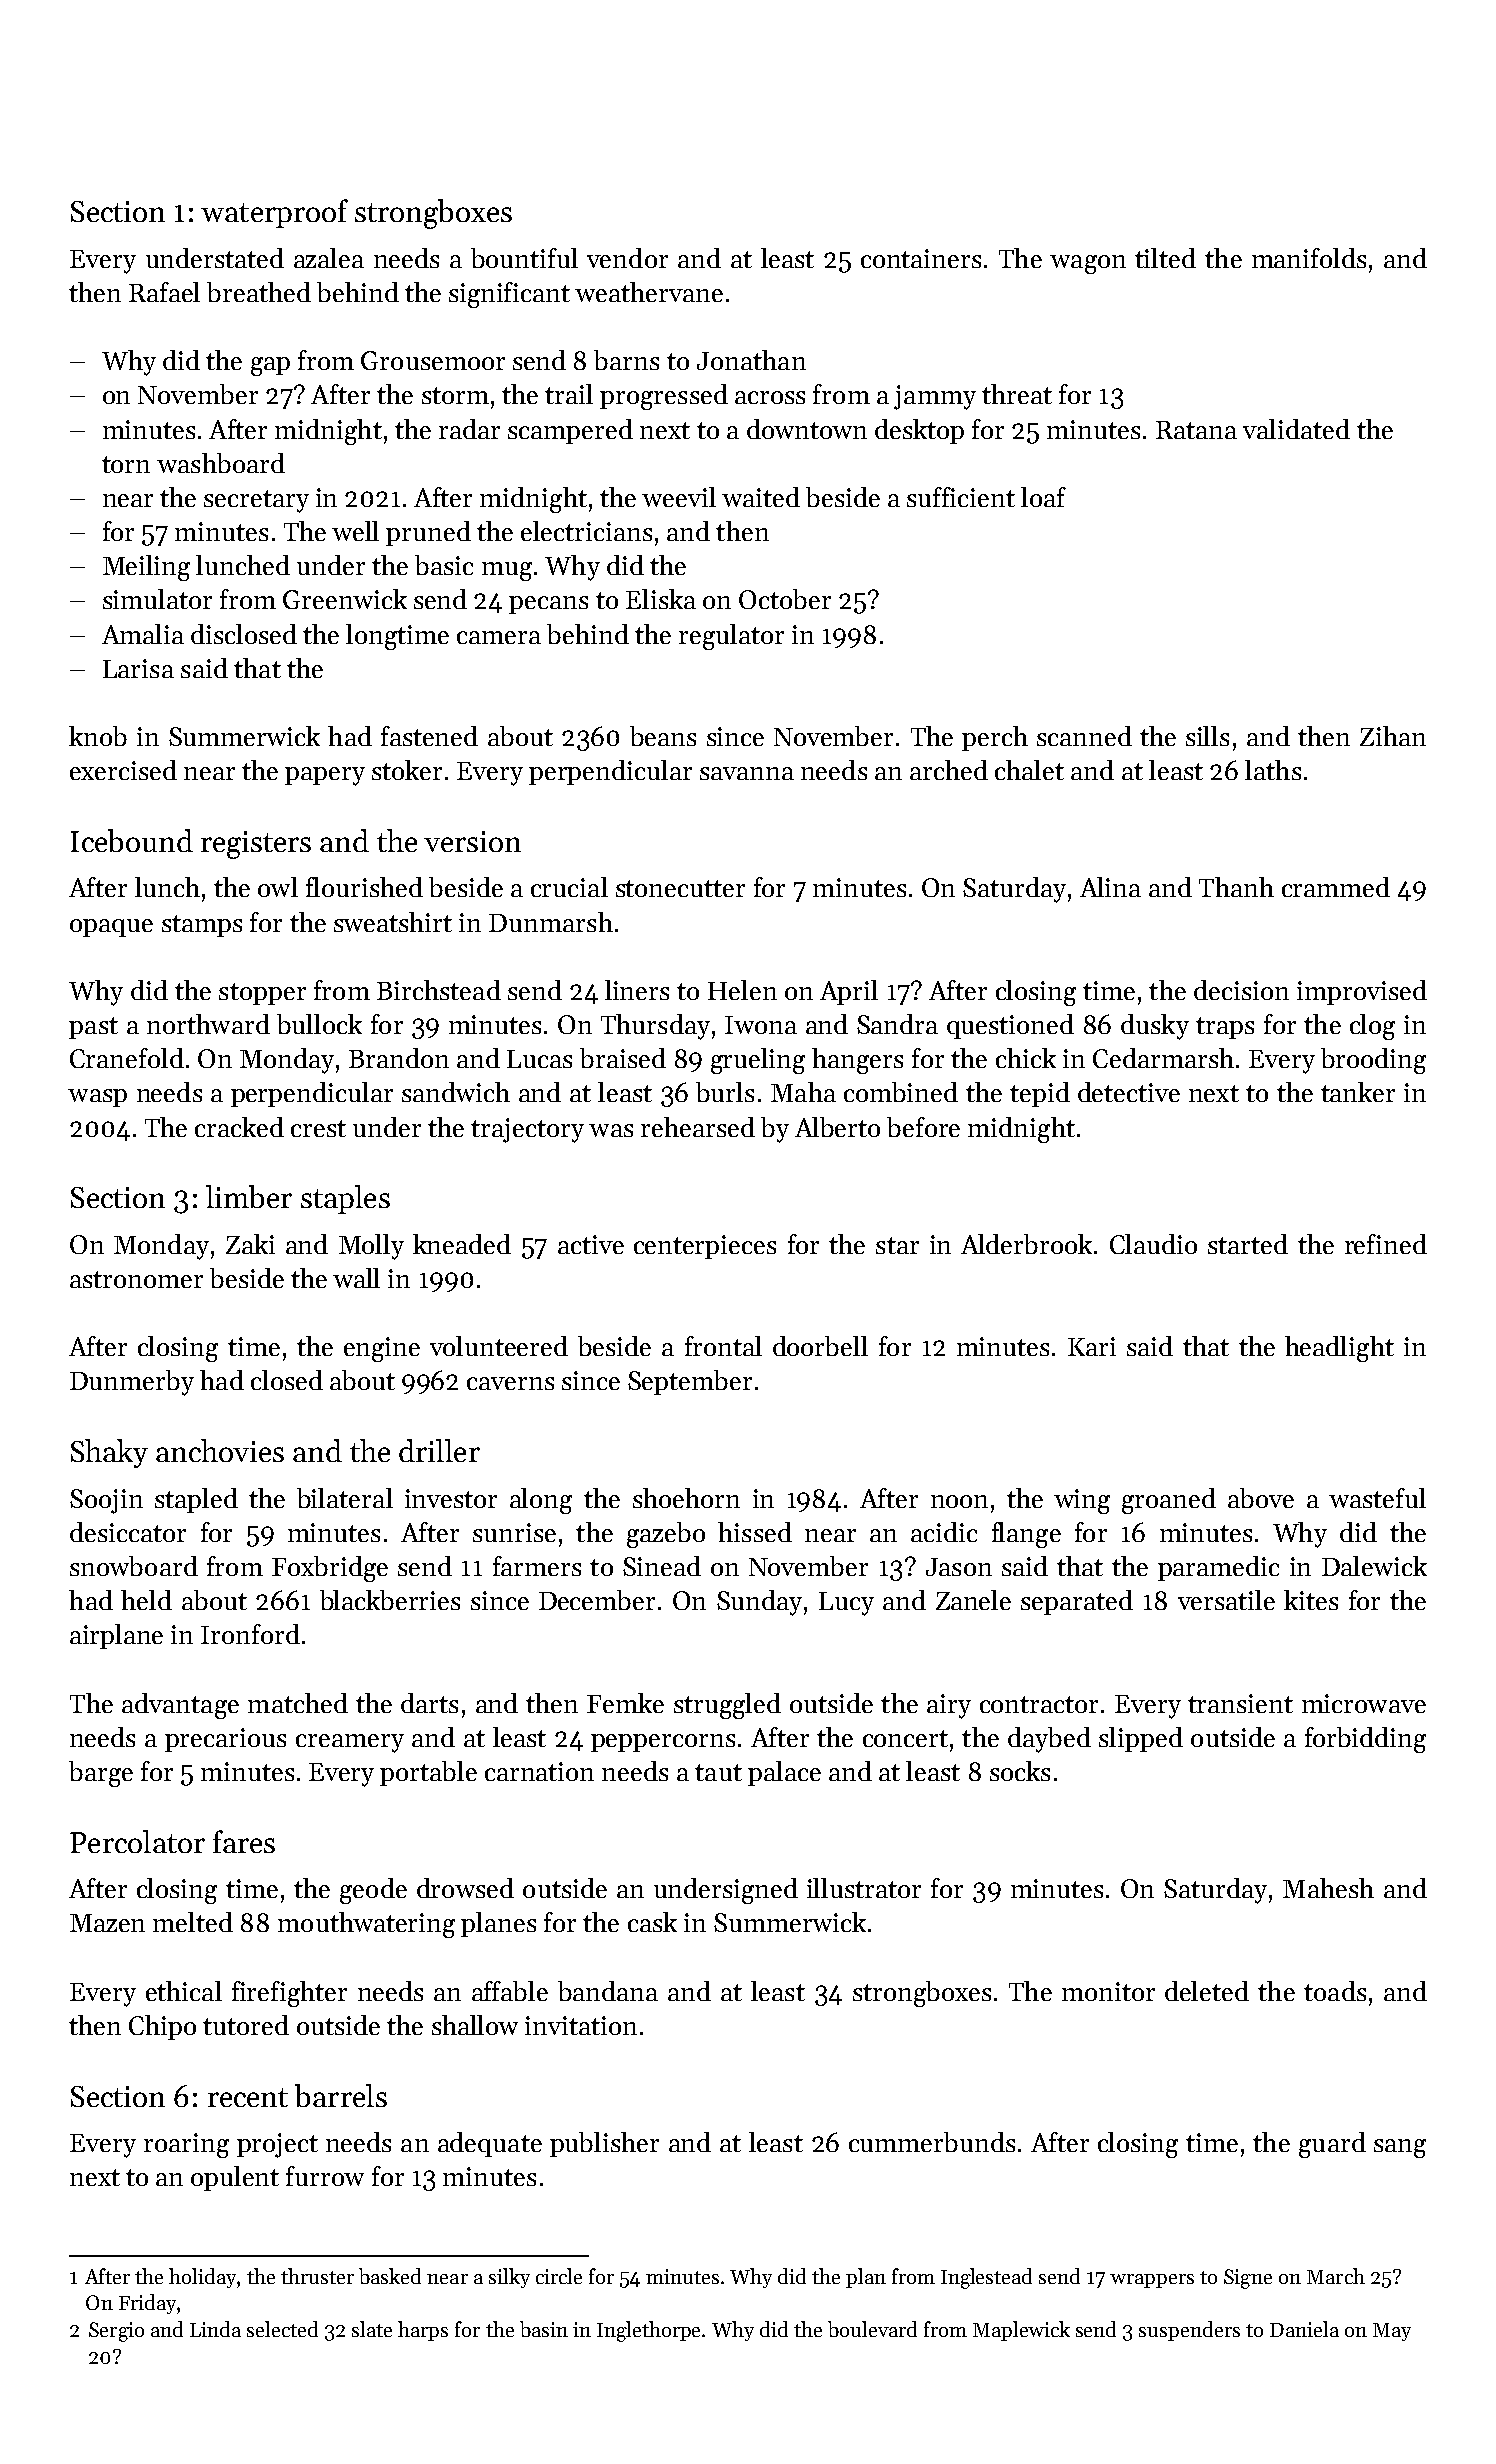 The height and width of the page is (2464, 1496). What do you see at coordinates (193, 1922) in the page?
I see `melted` at bounding box center [193, 1922].
